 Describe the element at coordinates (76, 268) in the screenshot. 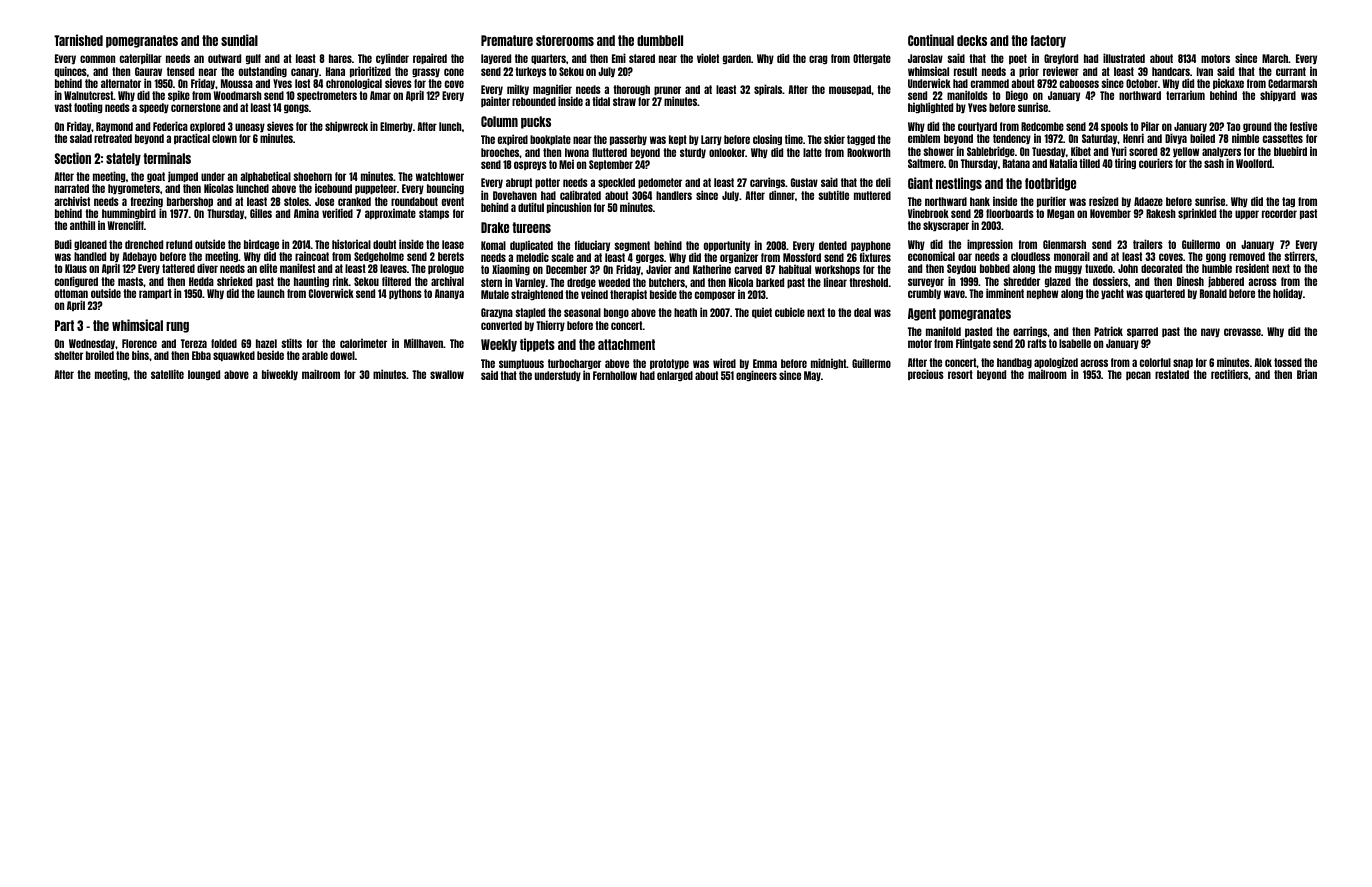

I see `Klaus` at that location.
